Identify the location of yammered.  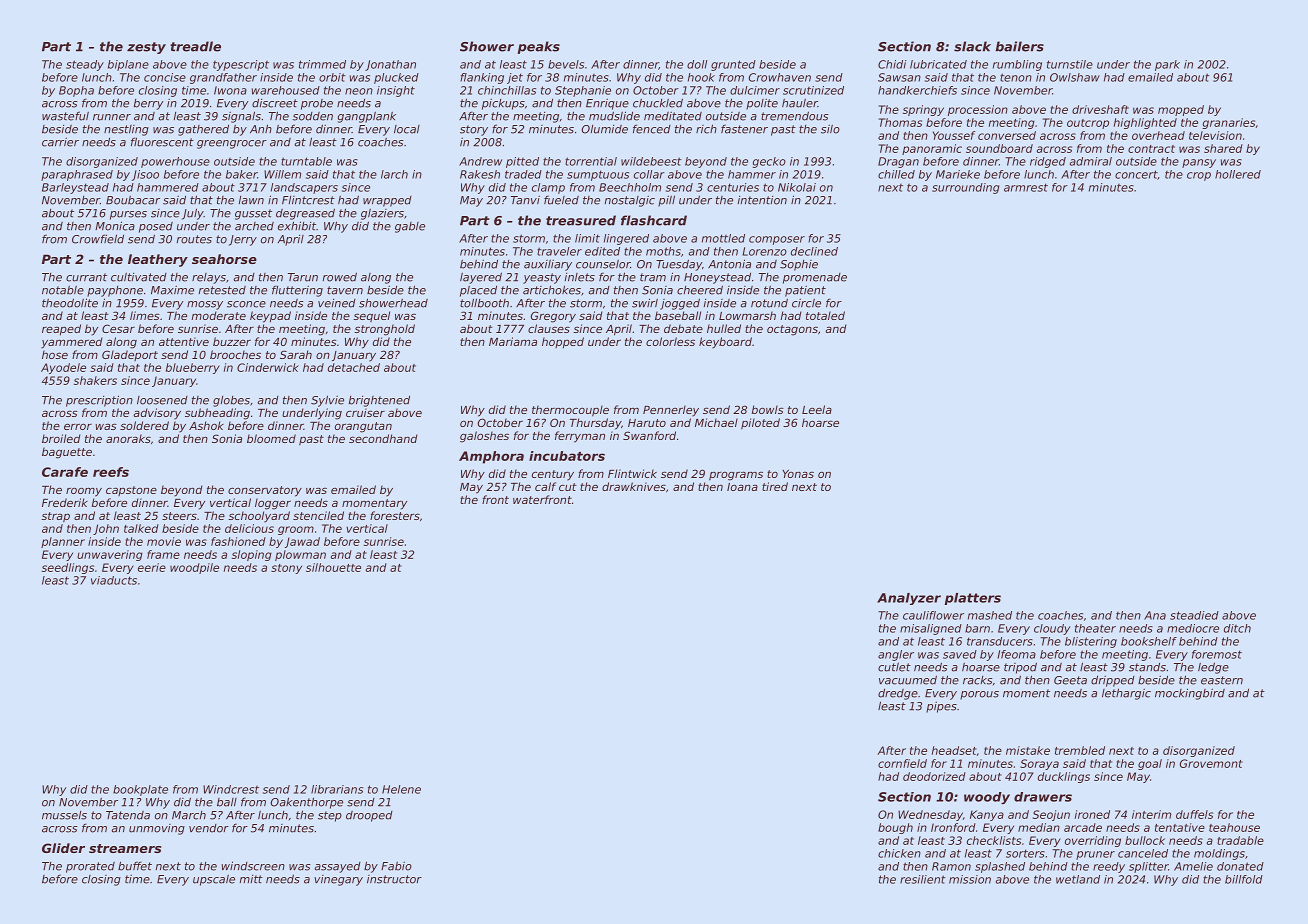
(71, 343).
